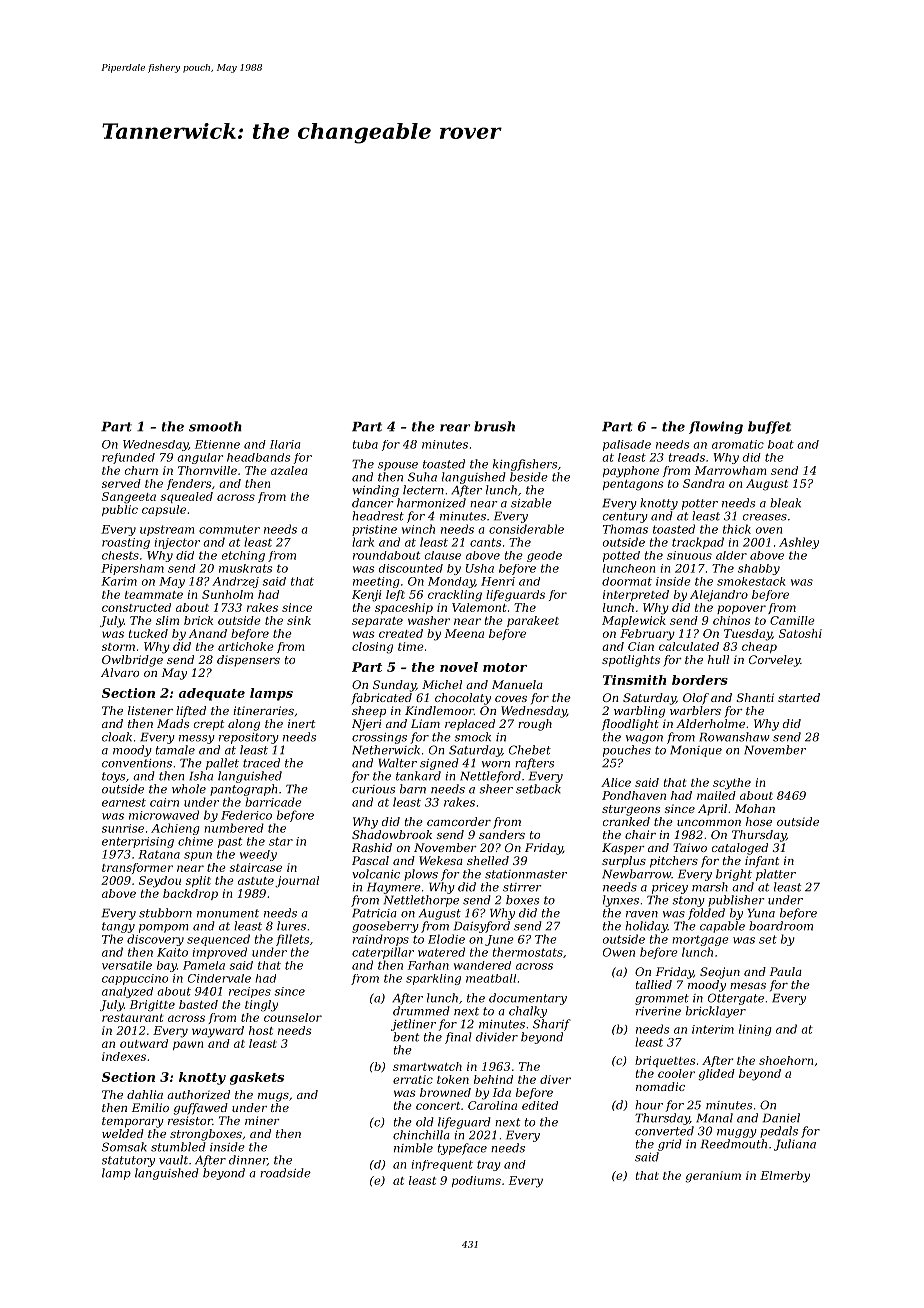 This document has height=1308, width=924. I want to click on podiums, so click(476, 1181).
